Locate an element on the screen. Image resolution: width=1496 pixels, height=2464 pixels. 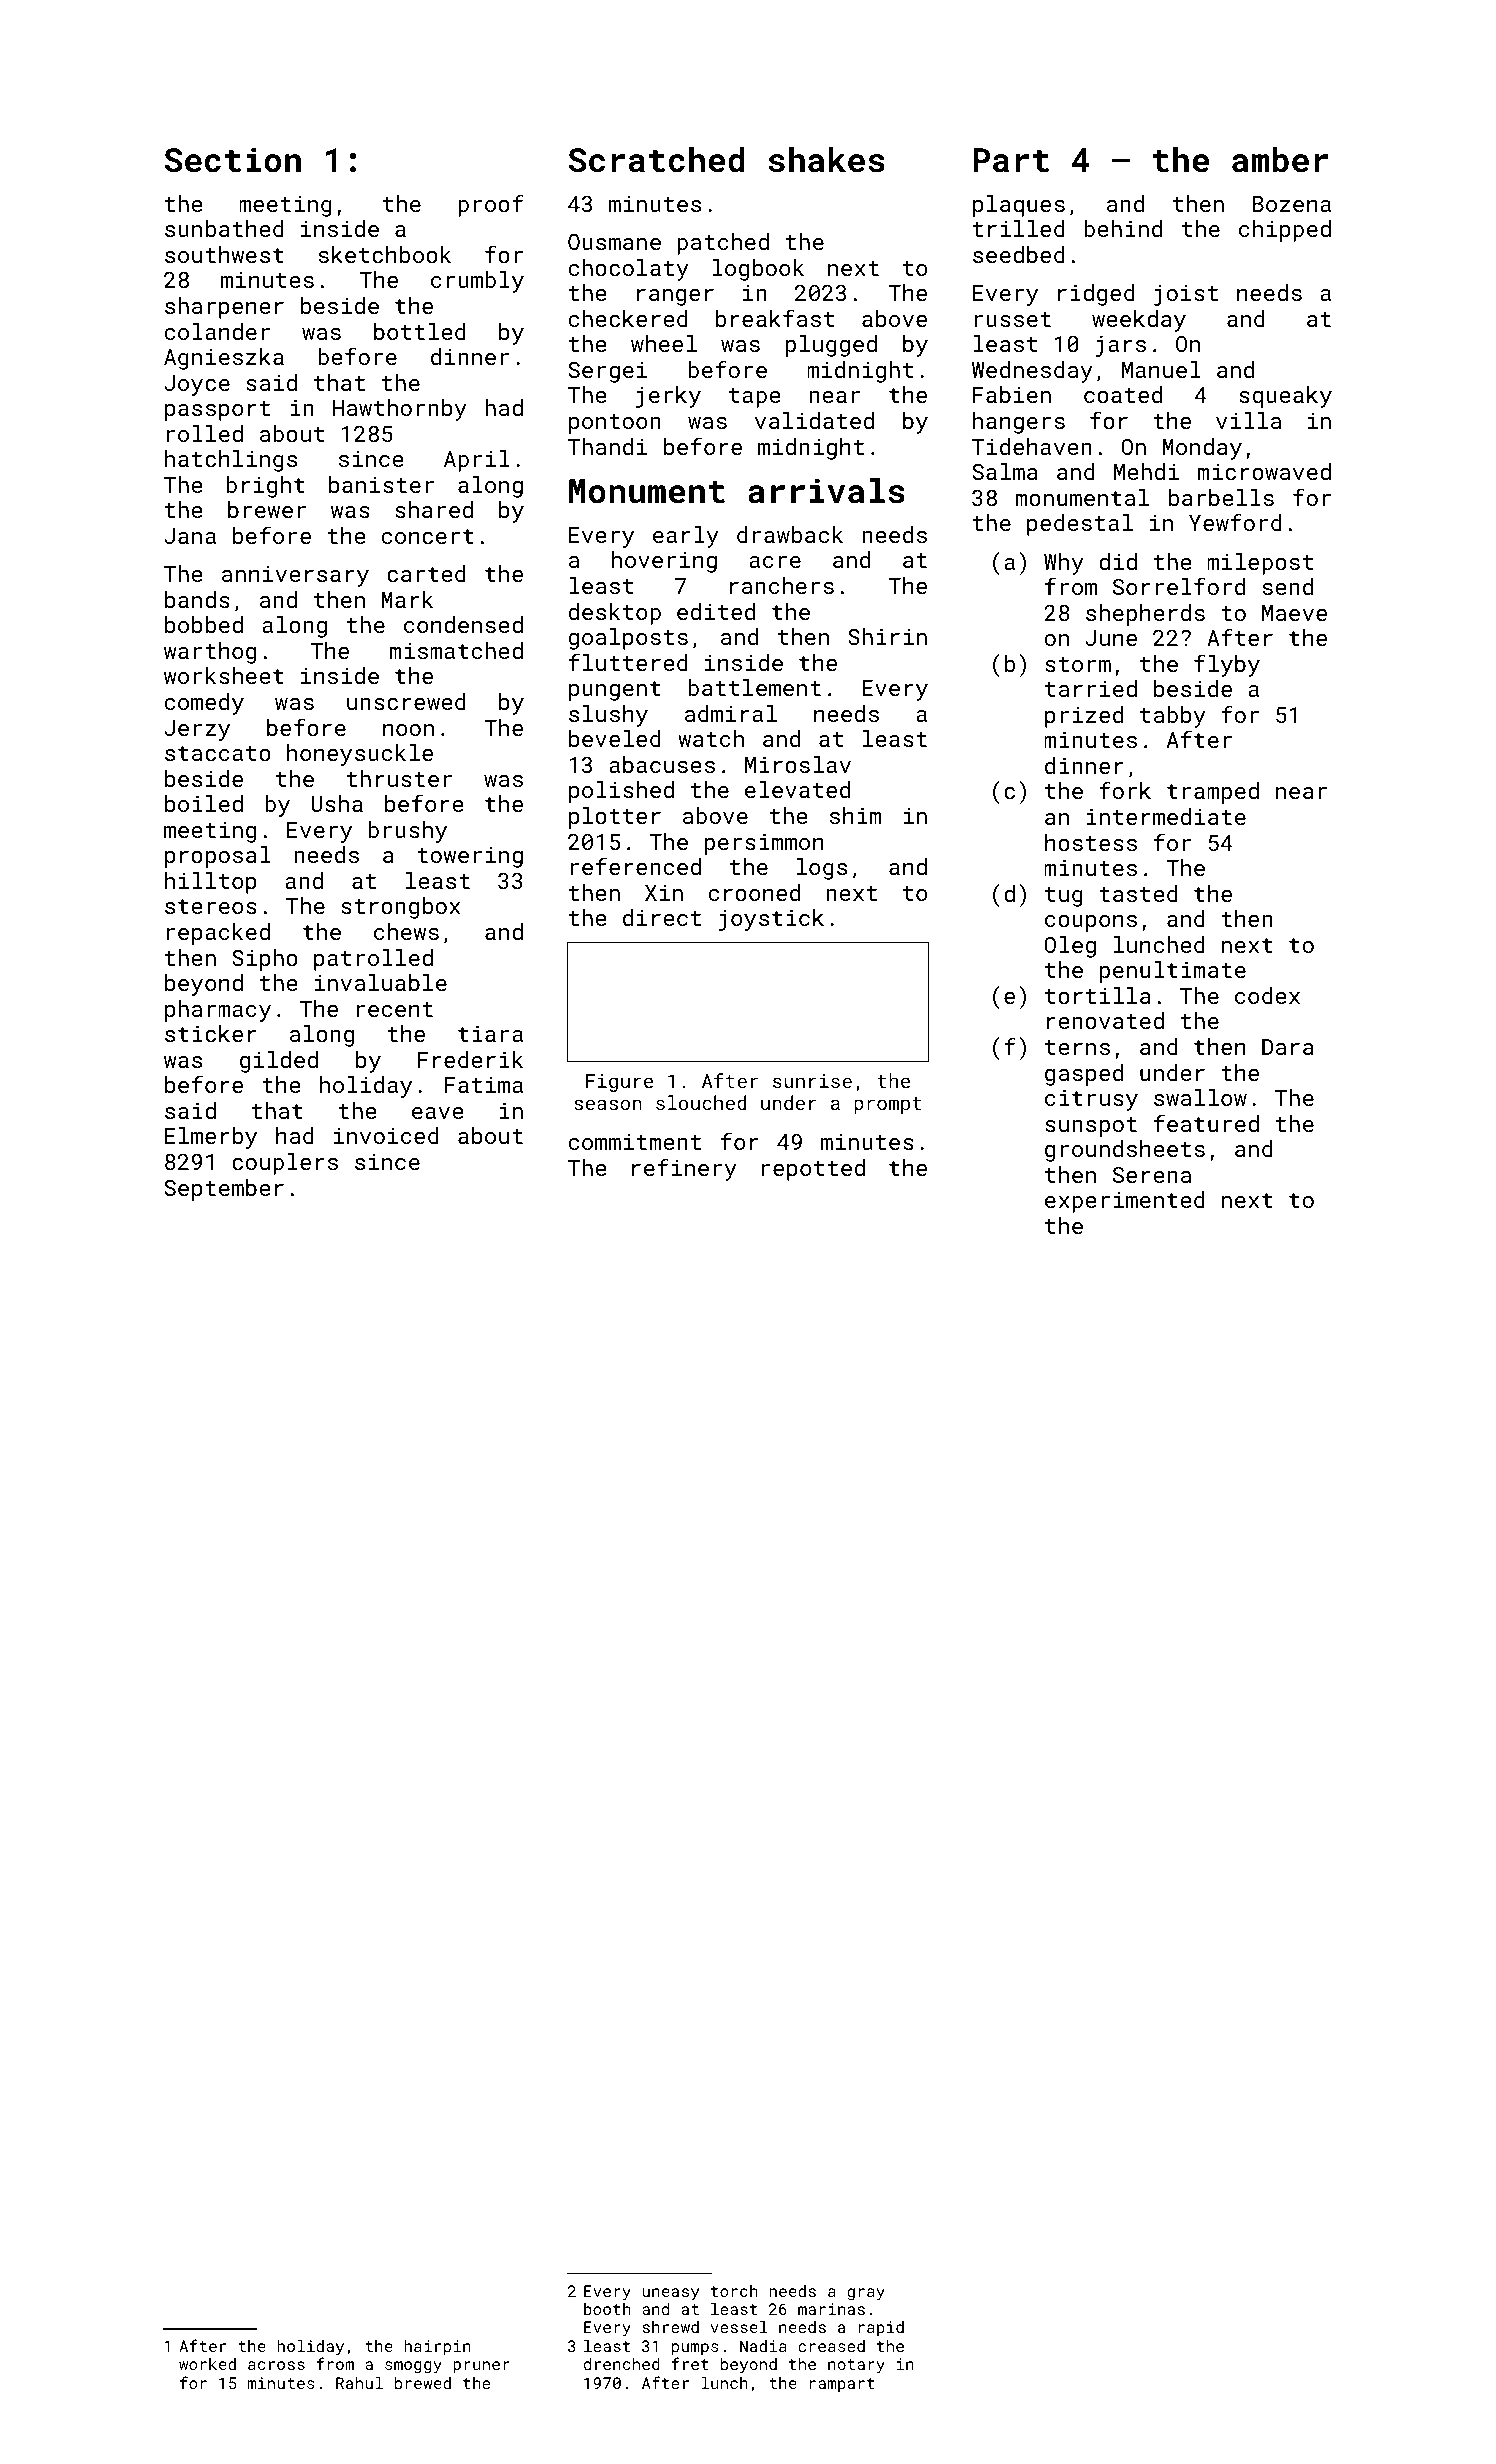
seedbed is located at coordinates (1019, 254).
